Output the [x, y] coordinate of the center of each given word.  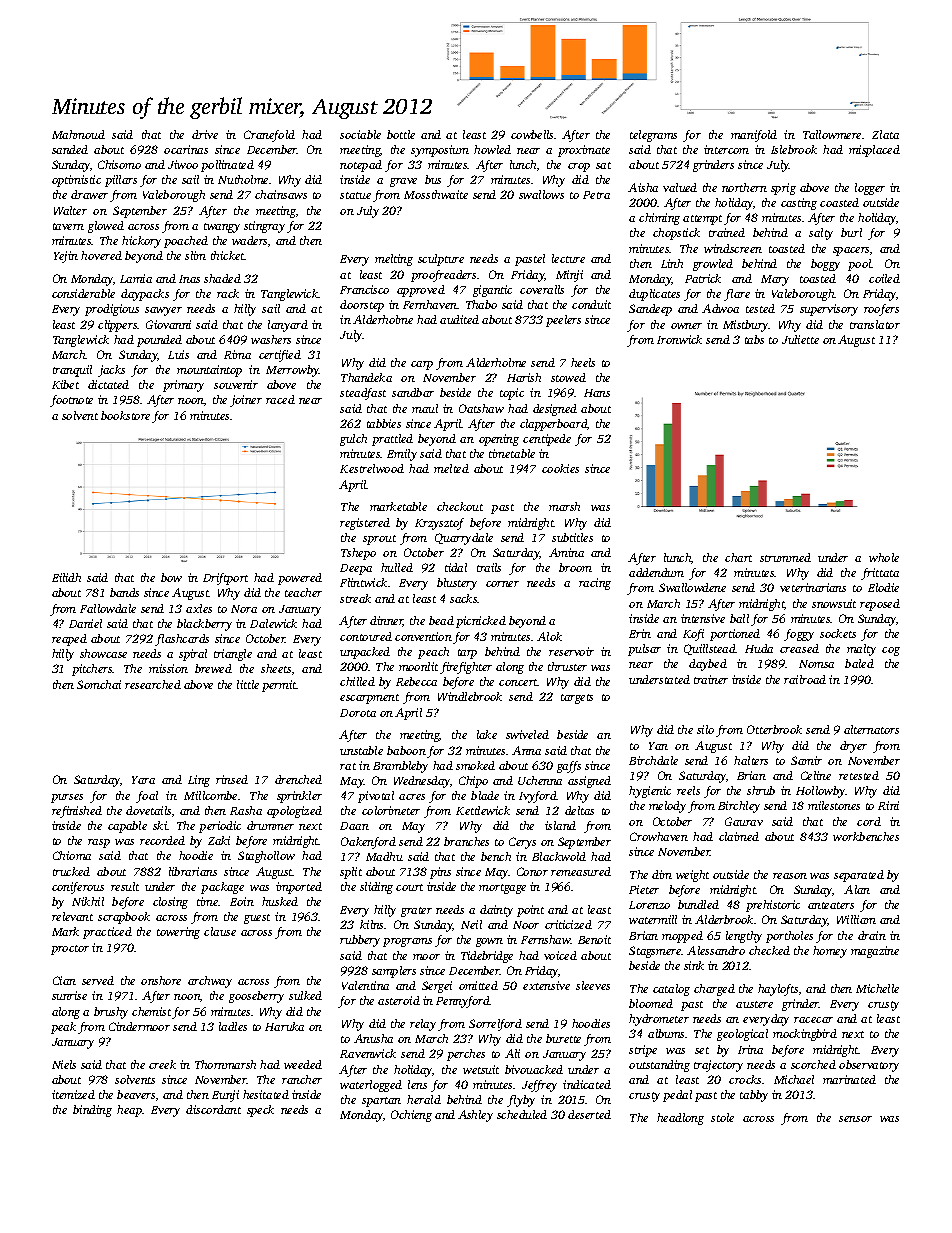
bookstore [125, 415]
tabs [754, 339]
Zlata [885, 134]
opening [499, 440]
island [560, 825]
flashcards [182, 640]
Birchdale [653, 760]
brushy [111, 1013]
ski [160, 825]
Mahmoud [78, 134]
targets [577, 699]
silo [705, 729]
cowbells [532, 134]
